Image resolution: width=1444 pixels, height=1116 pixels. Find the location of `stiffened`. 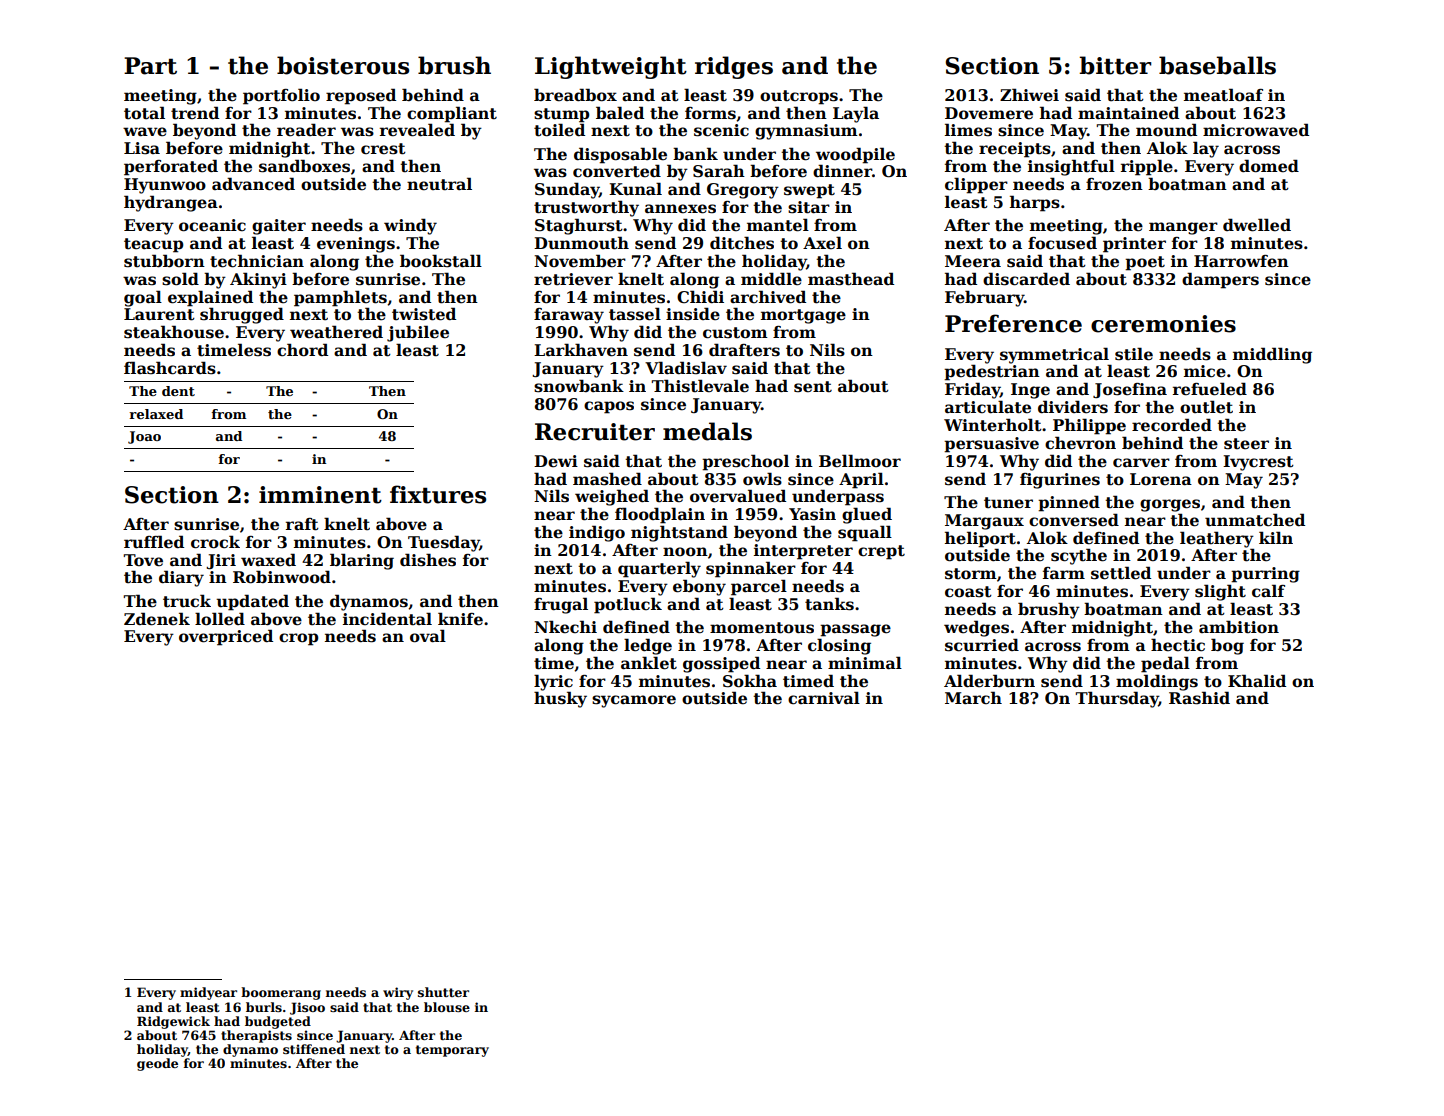

stiffened is located at coordinates (314, 1049).
